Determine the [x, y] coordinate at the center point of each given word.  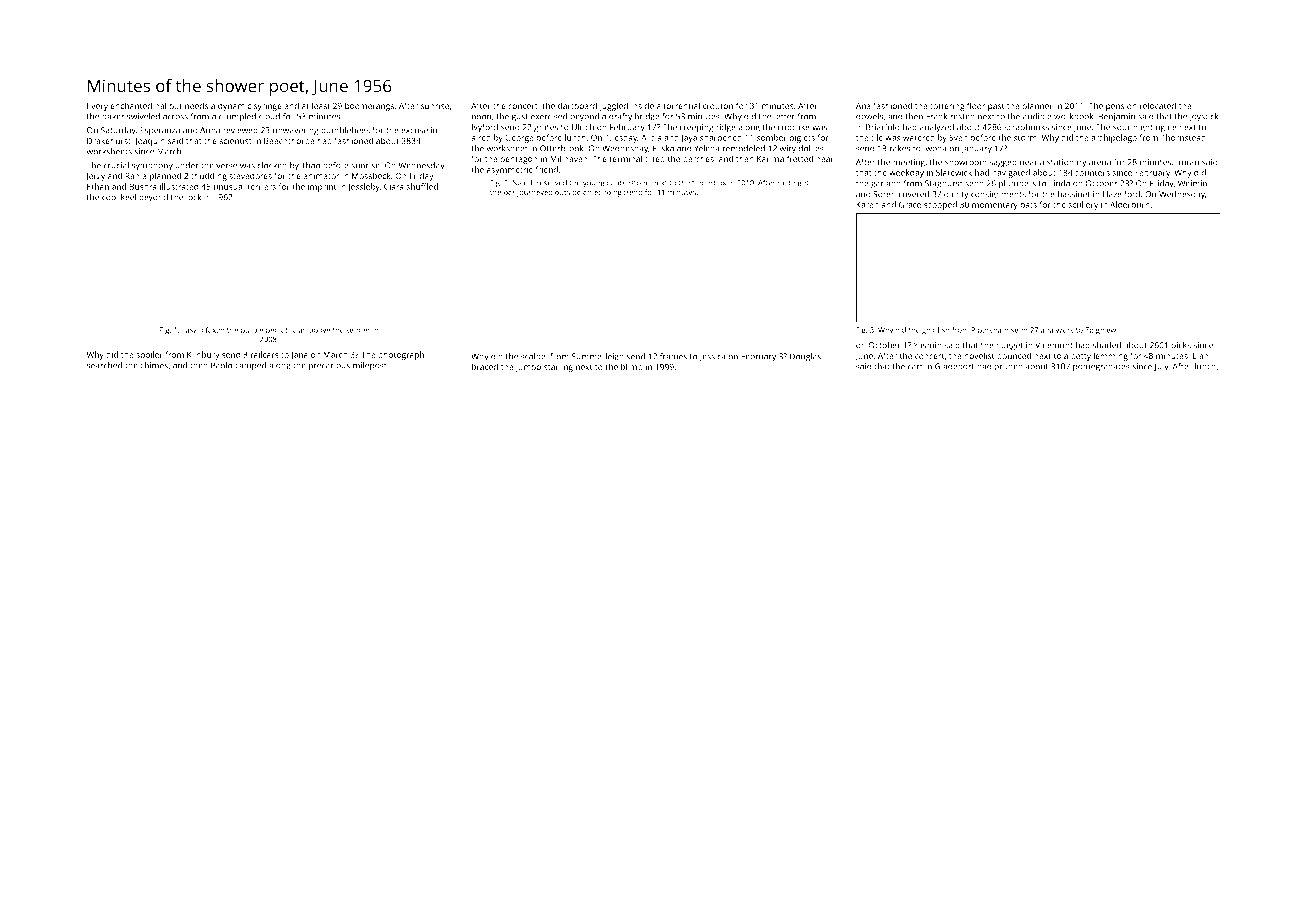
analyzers [1057, 331]
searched [104, 365]
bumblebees [345, 130]
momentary [995, 206]
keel [128, 197]
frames [673, 356]
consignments [998, 195]
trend [633, 192]
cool [110, 197]
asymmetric [509, 170]
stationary [1066, 163]
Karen [867, 205]
